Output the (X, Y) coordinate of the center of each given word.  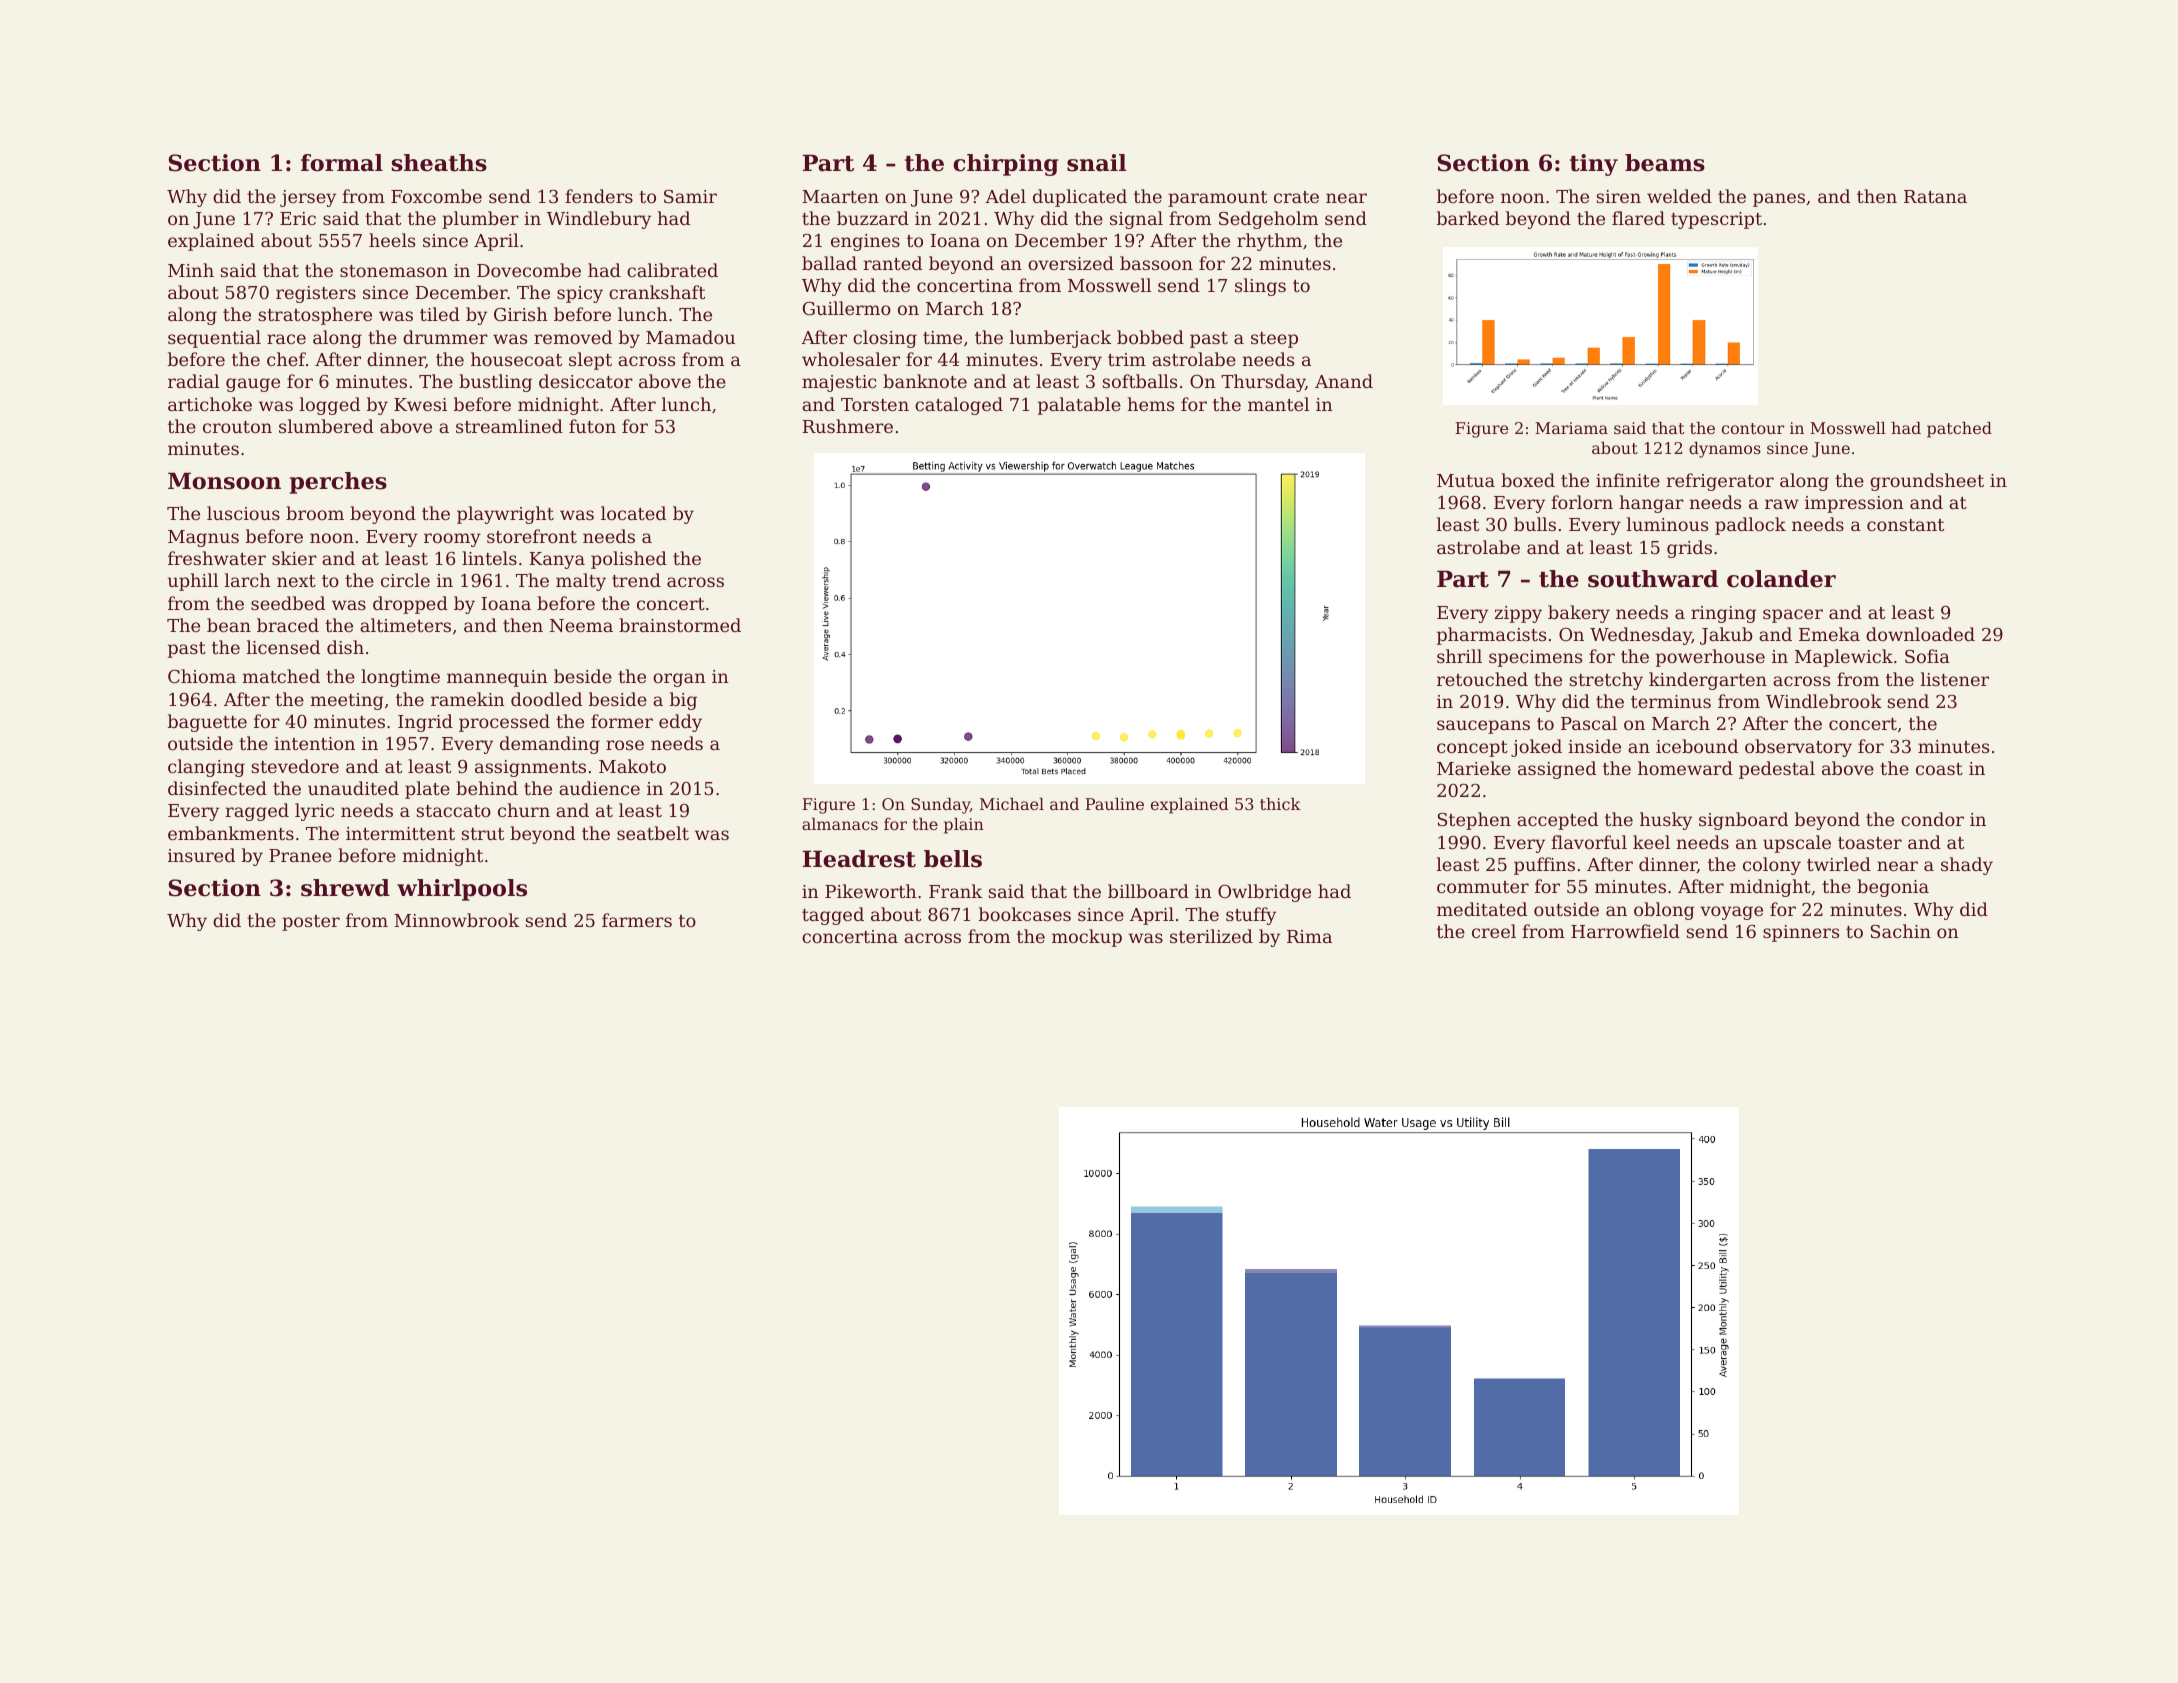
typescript (1716, 220)
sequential (214, 339)
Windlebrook (1824, 701)
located (633, 513)
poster (311, 923)
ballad (829, 263)
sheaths (439, 163)
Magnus (203, 538)
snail (1096, 163)
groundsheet (1927, 482)
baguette (207, 723)
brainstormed (680, 625)
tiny (1594, 165)
